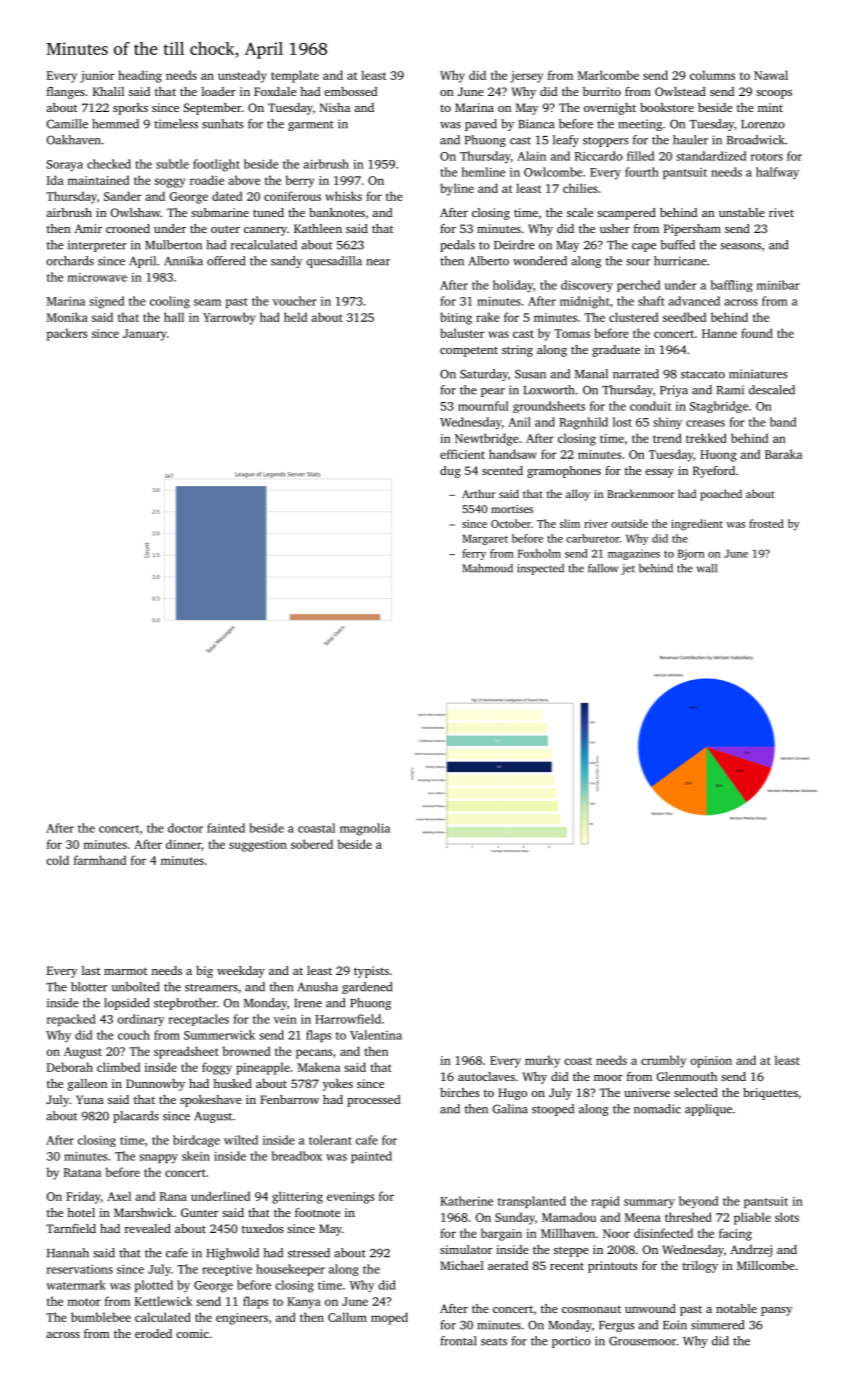  Describe the element at coordinates (174, 317) in the image. I see `hall` at that location.
